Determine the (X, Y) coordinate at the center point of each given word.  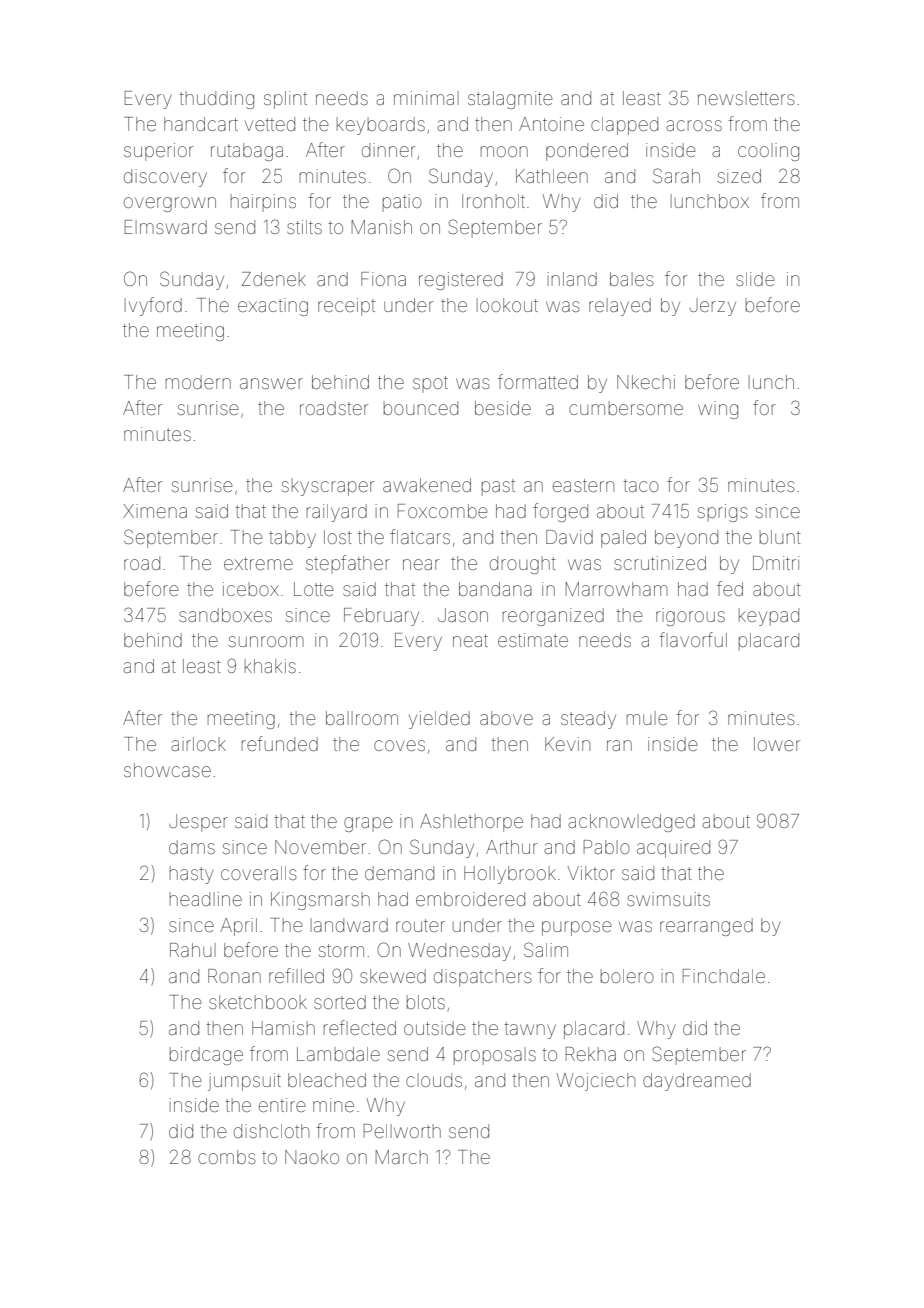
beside (503, 408)
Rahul (193, 950)
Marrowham (617, 589)
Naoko (312, 1157)
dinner (388, 150)
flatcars (420, 536)
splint (285, 100)
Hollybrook (510, 875)
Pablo (607, 847)
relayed (620, 307)
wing (718, 410)
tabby (292, 539)
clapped (624, 126)
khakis (270, 666)
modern (198, 382)
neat (470, 640)
